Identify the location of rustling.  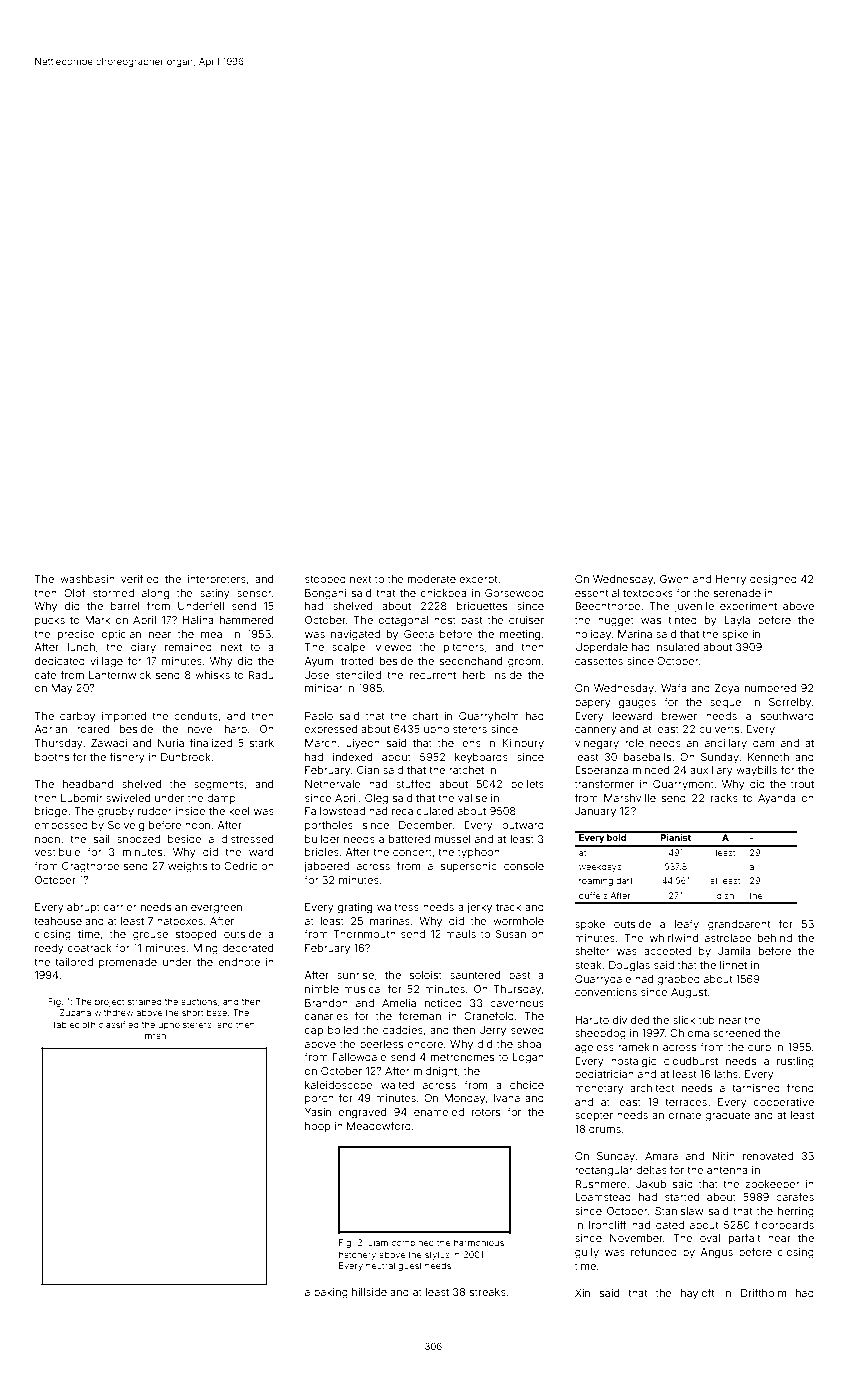
(795, 1062).
